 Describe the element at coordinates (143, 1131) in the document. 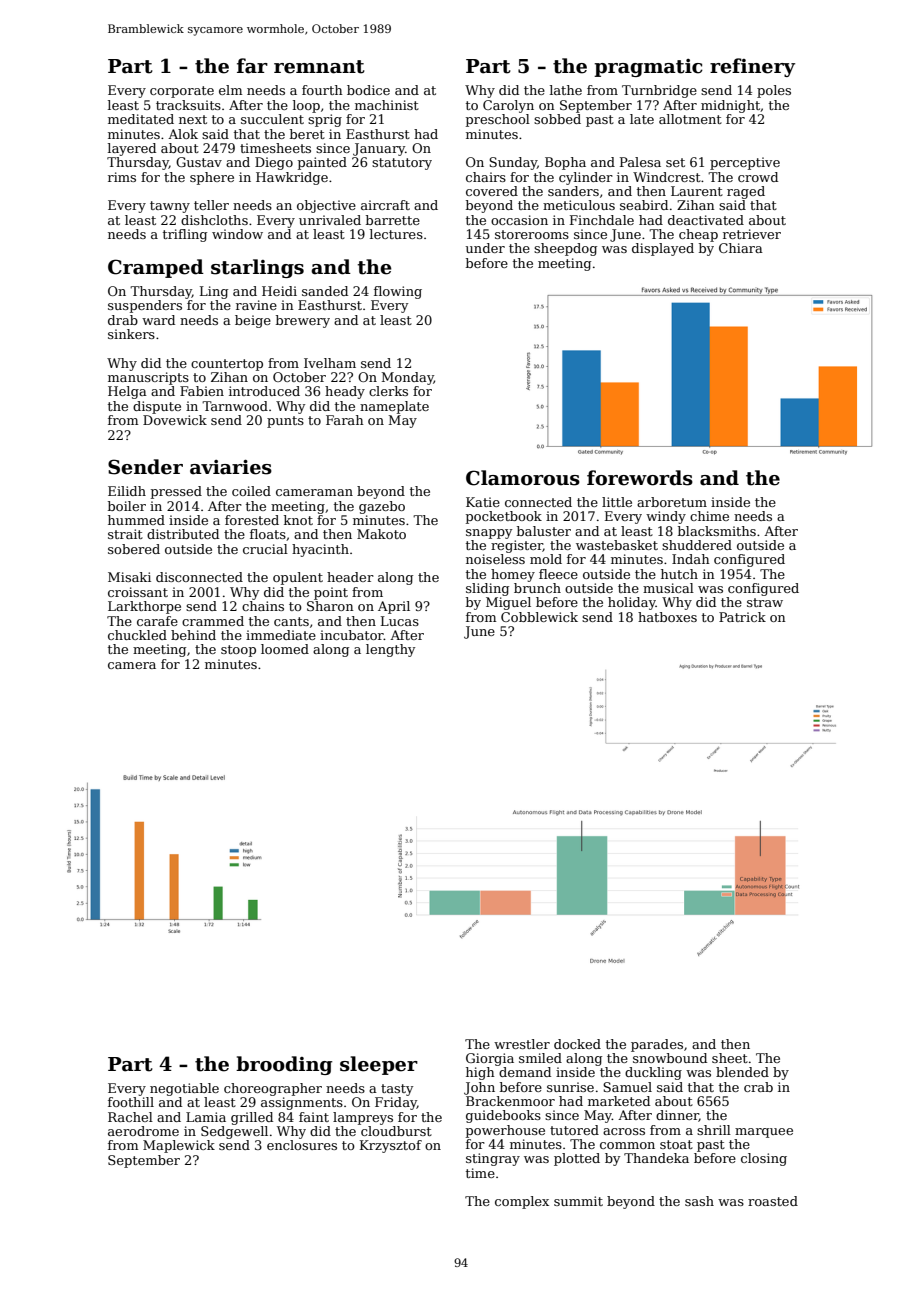

I see `aerodrome` at that location.
